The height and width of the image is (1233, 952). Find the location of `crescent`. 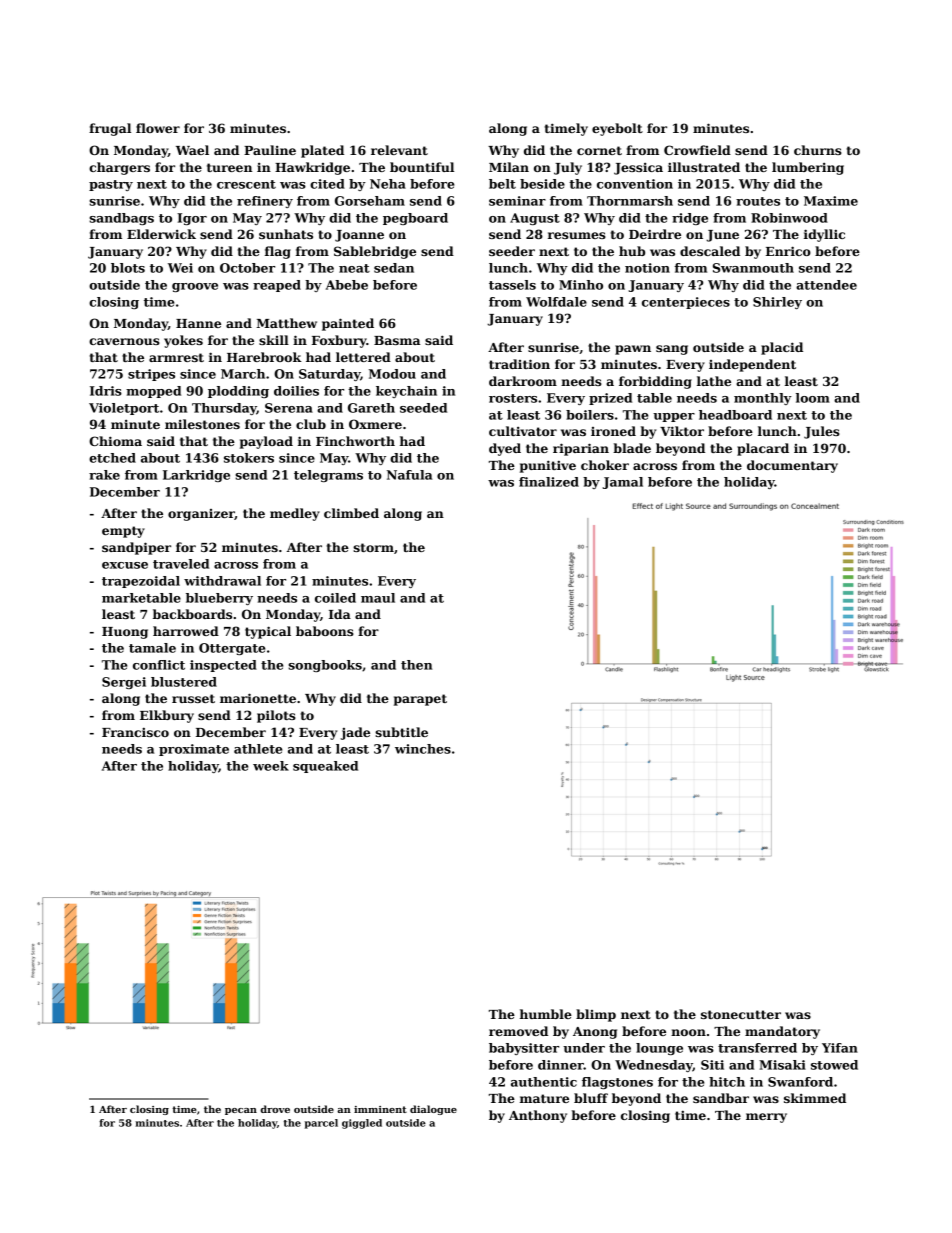

crescent is located at coordinates (246, 184).
